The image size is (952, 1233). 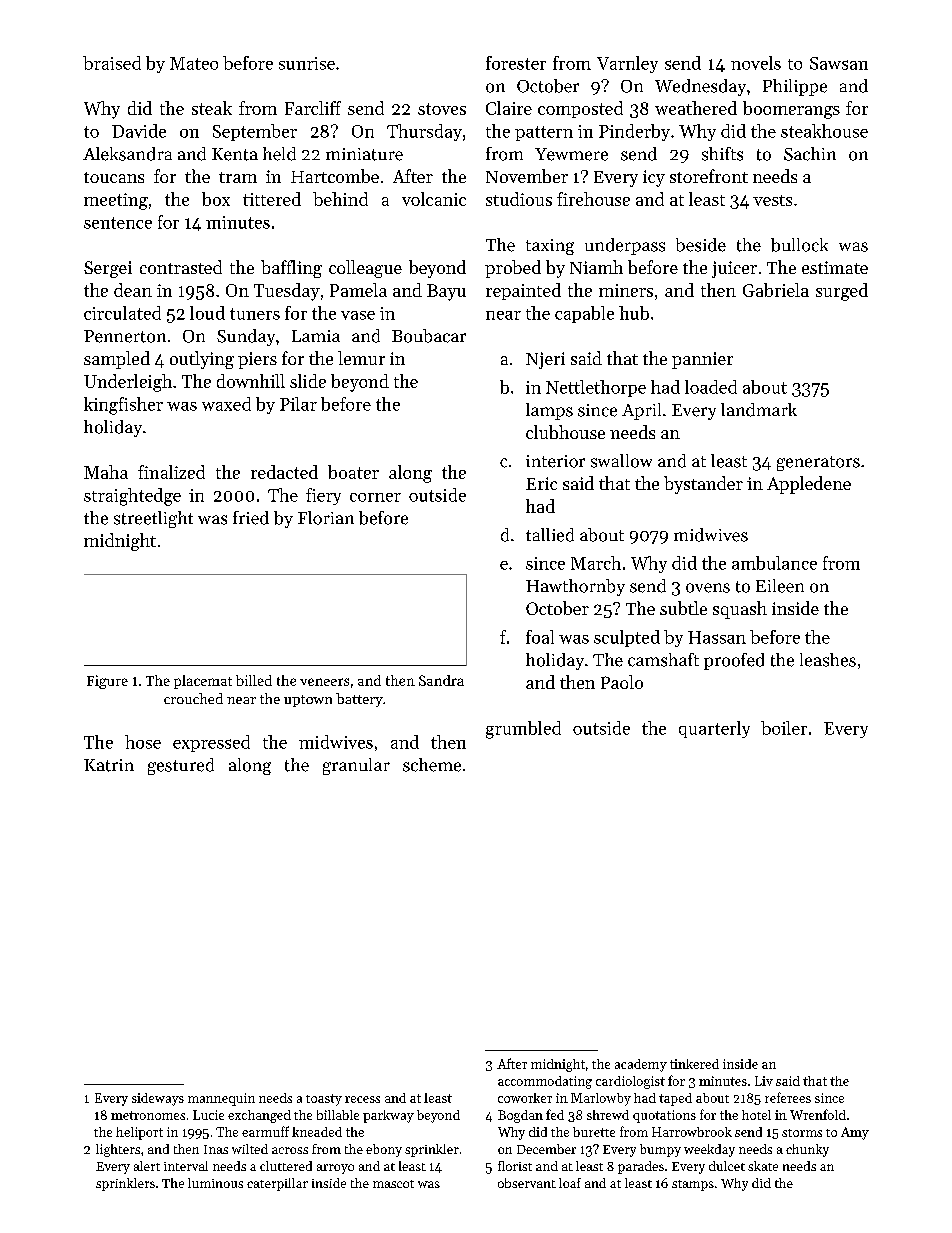 I want to click on generators, so click(x=818, y=463).
